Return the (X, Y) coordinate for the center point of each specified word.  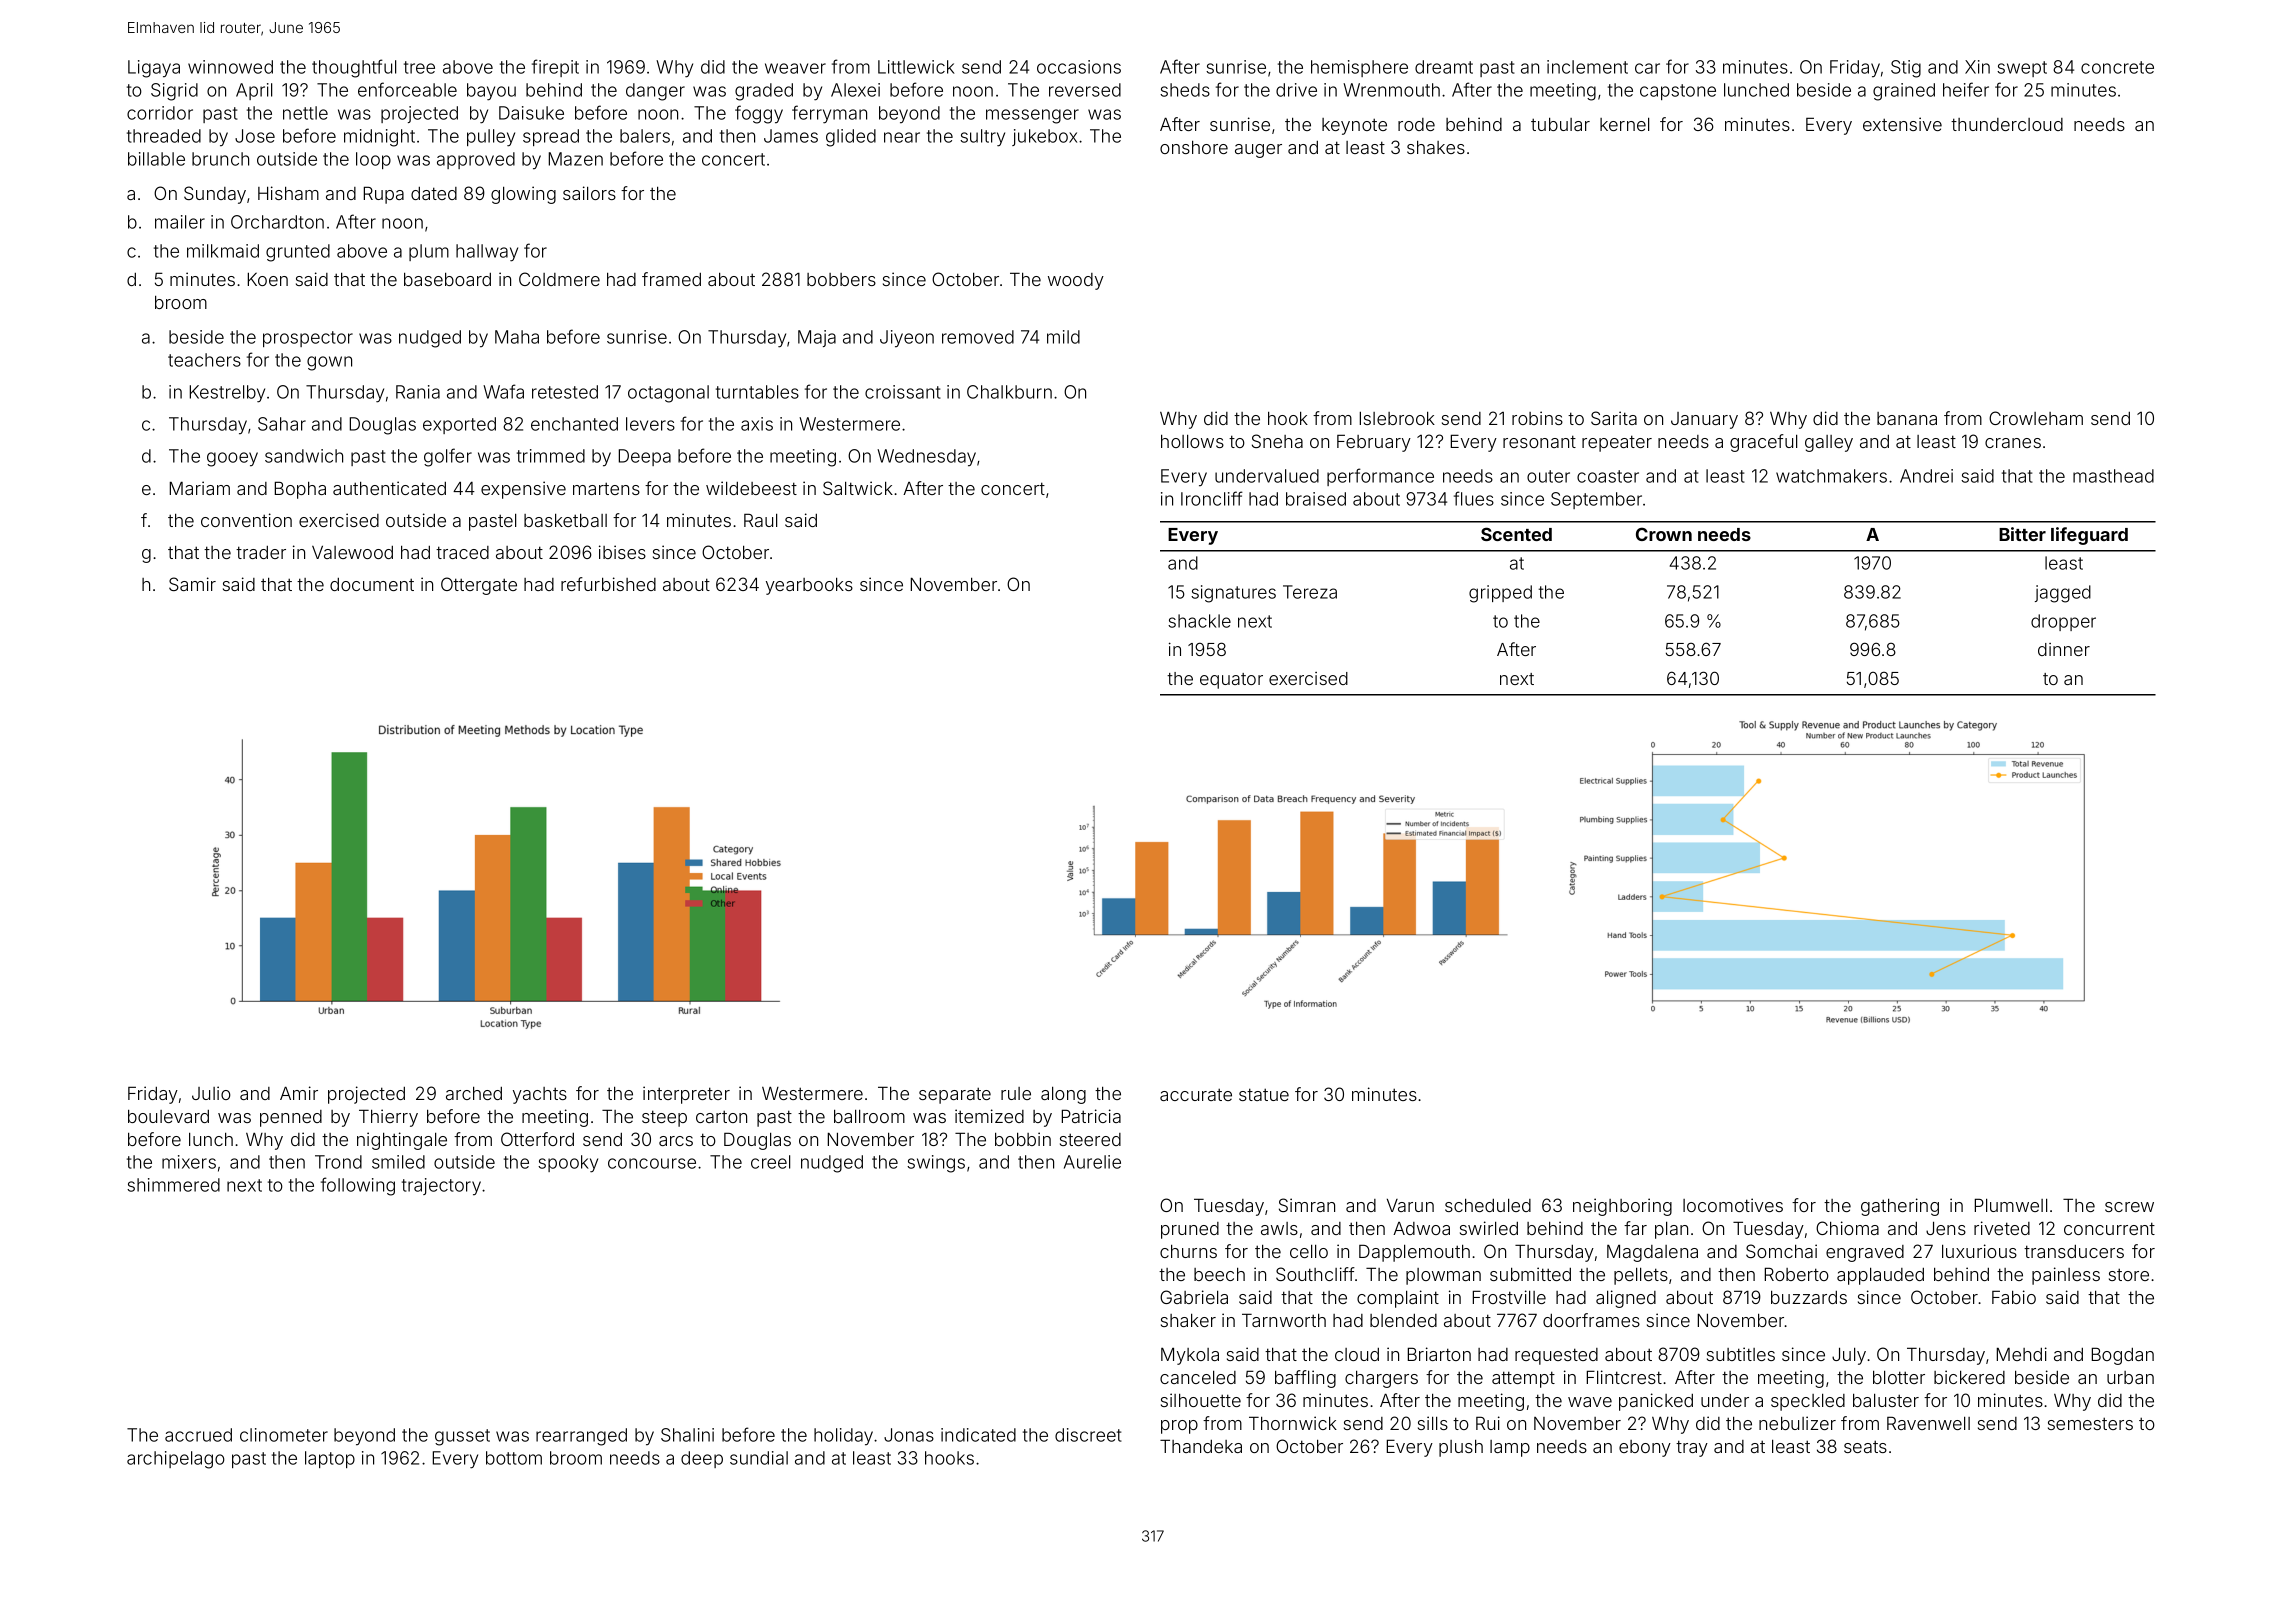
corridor (160, 113)
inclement (1587, 67)
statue (1264, 1094)
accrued (198, 1435)
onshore (1194, 147)
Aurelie (1092, 1162)
